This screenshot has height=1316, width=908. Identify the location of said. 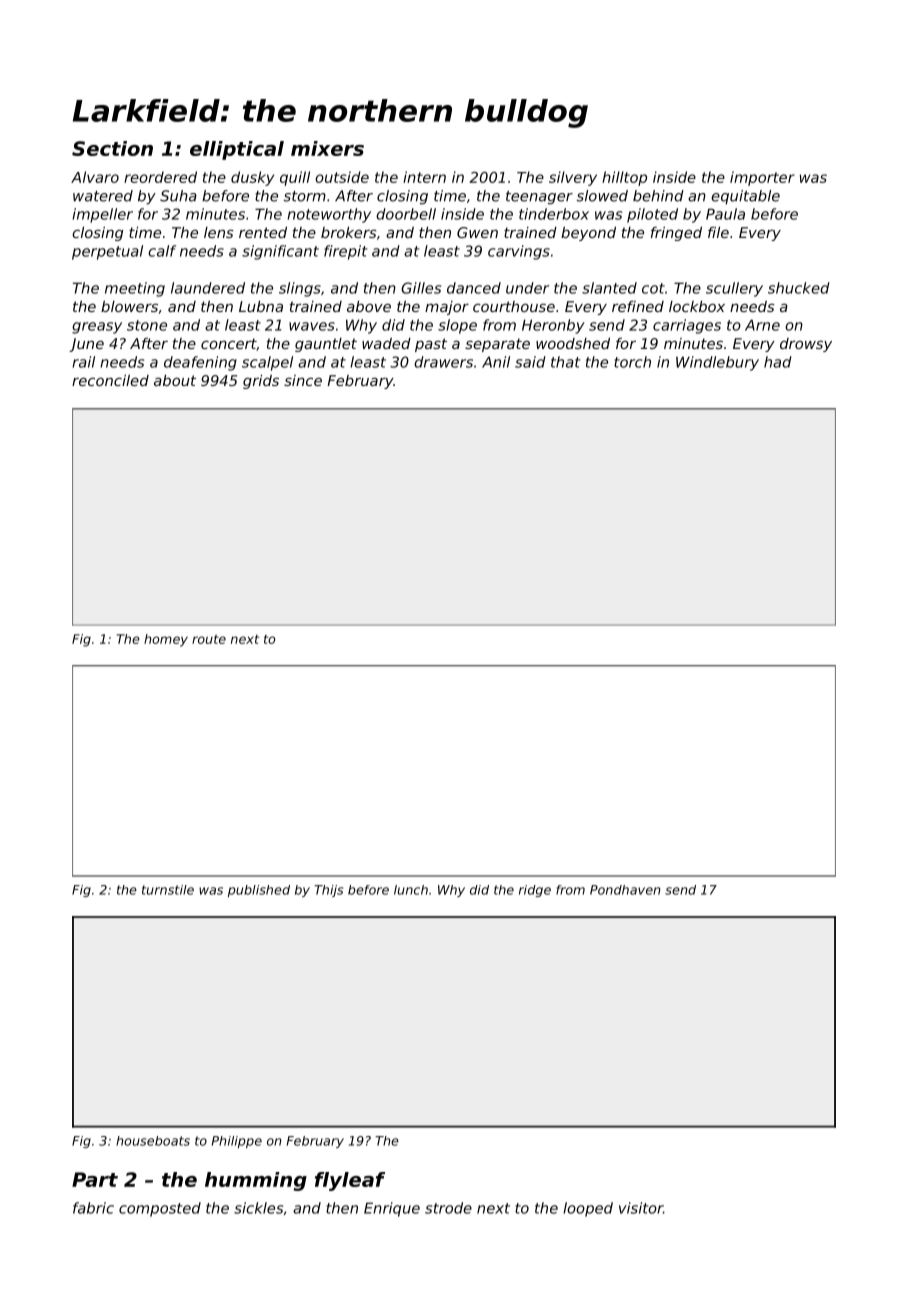
(530, 362).
